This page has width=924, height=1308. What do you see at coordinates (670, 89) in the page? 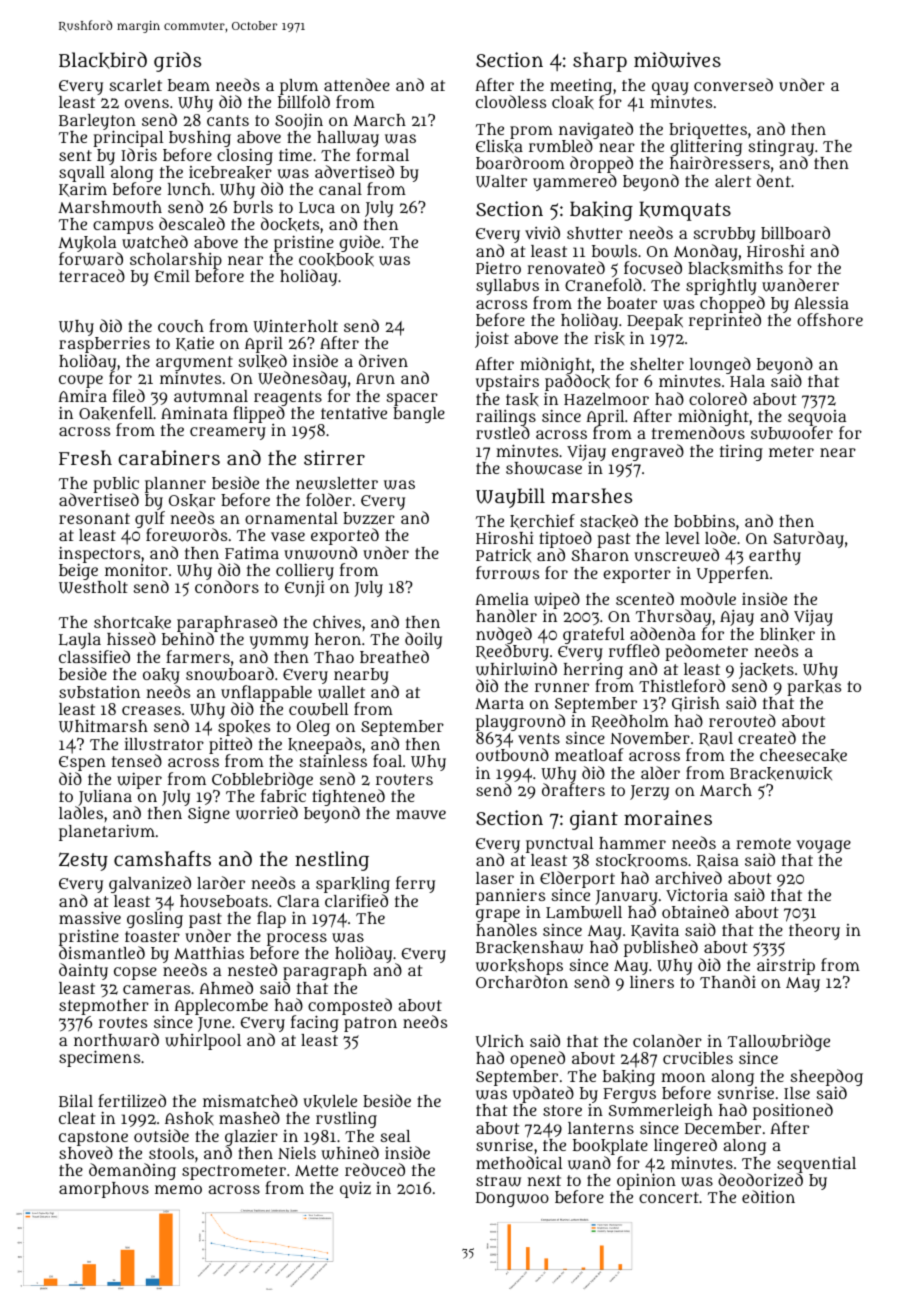
I see `quay` at bounding box center [670, 89].
